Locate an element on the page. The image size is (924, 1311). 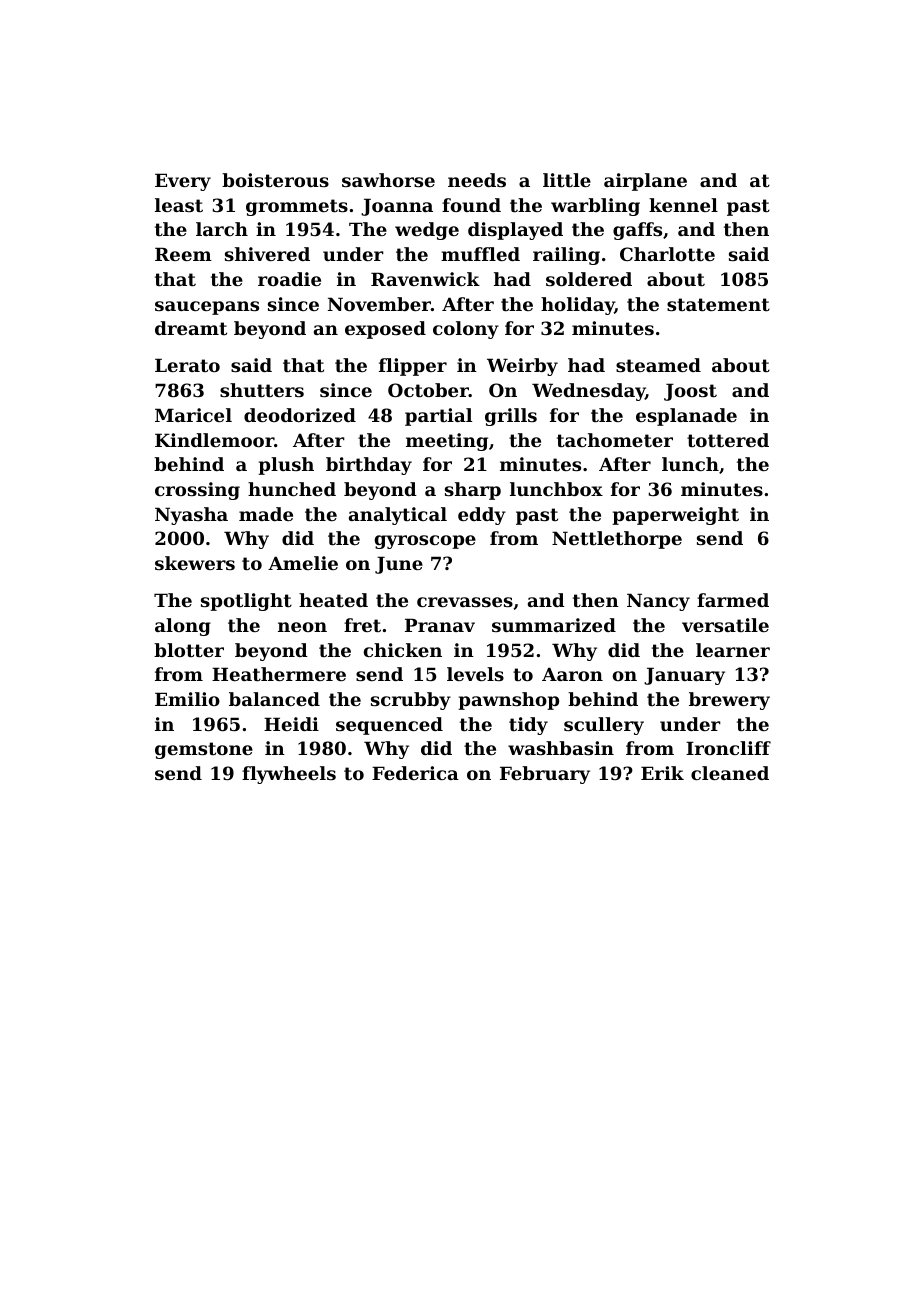
Every is located at coordinates (183, 182).
